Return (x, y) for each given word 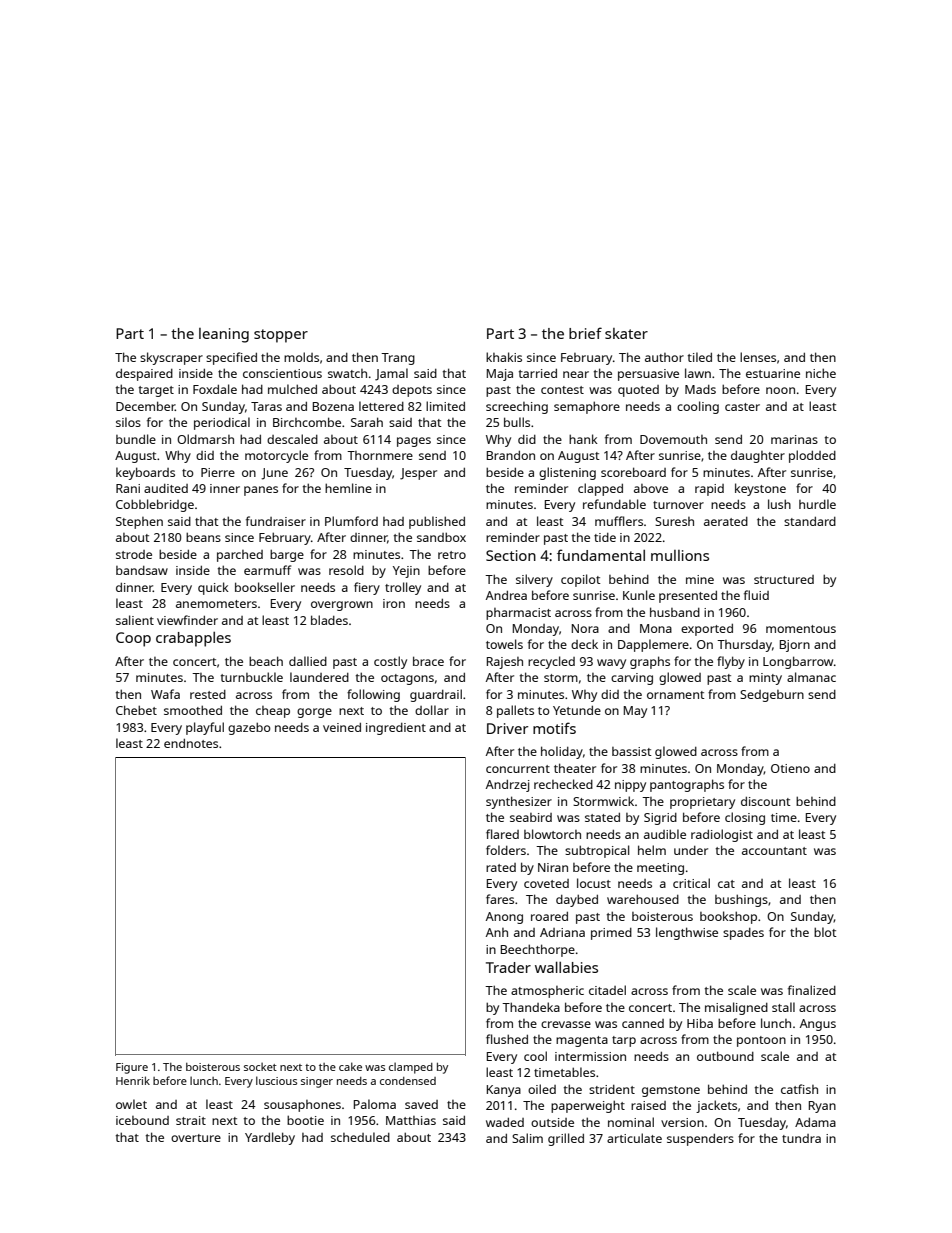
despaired (144, 375)
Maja (500, 375)
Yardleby (270, 1138)
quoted (638, 391)
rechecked (563, 784)
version (682, 1122)
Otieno (790, 768)
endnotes (191, 743)
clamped (411, 1068)
